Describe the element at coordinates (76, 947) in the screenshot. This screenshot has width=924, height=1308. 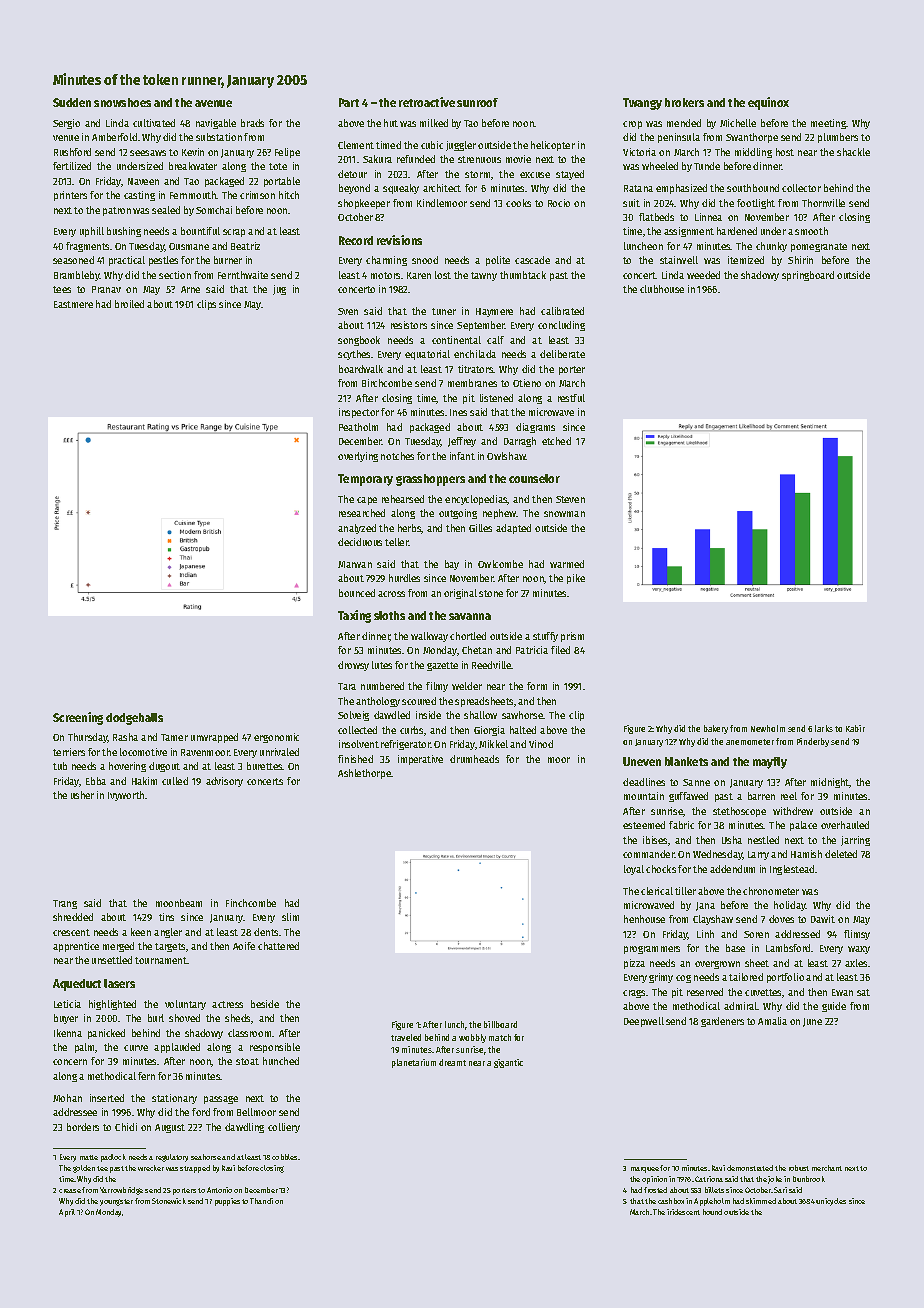
I see `apprentice` at that location.
